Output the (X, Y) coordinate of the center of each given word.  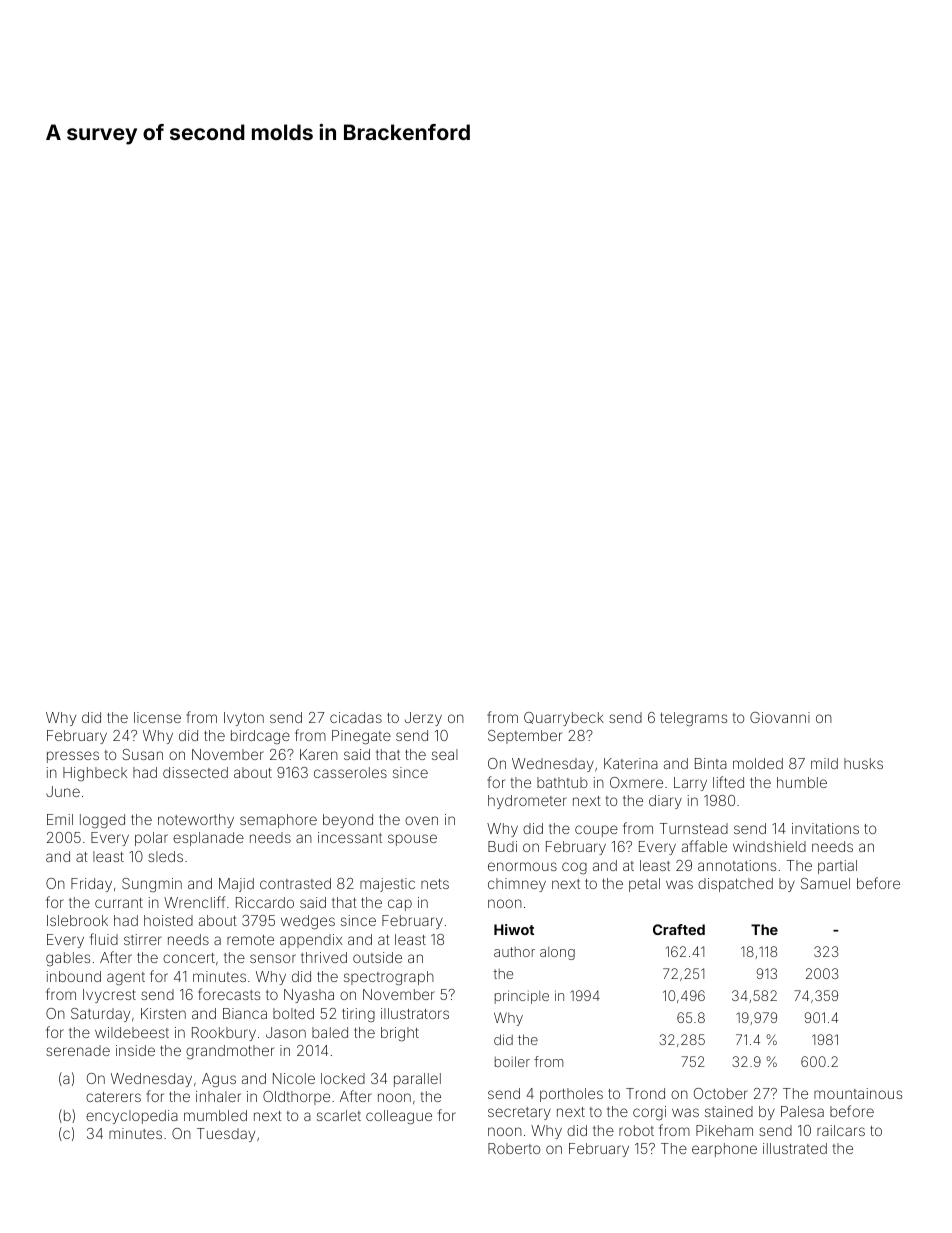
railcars (841, 1130)
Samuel (825, 883)
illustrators (415, 1013)
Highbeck (95, 774)
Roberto (514, 1148)
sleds (165, 856)
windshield (769, 846)
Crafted (679, 929)
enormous (522, 866)
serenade (78, 1050)
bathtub (562, 782)
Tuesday (226, 1135)
